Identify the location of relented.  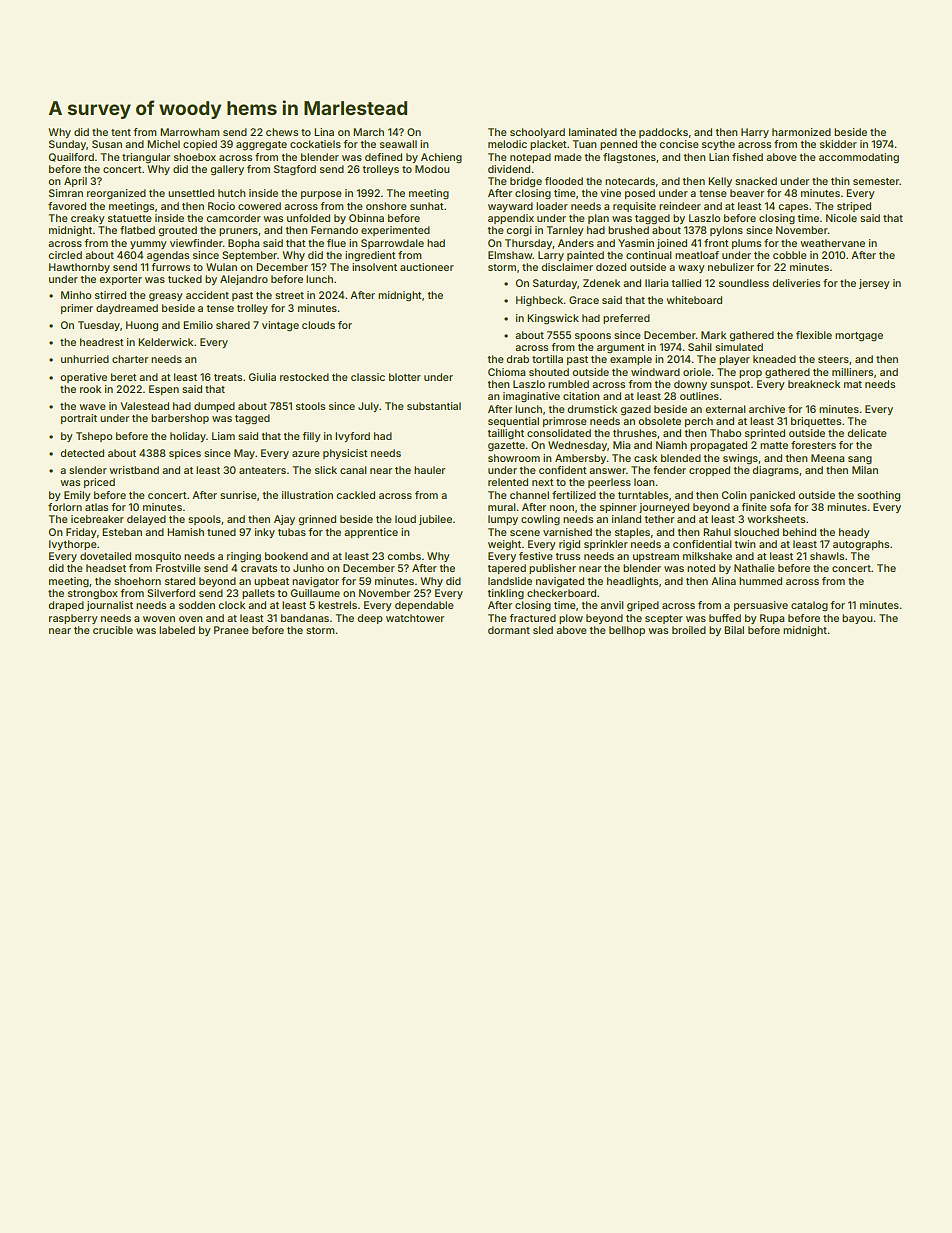
(508, 482).
